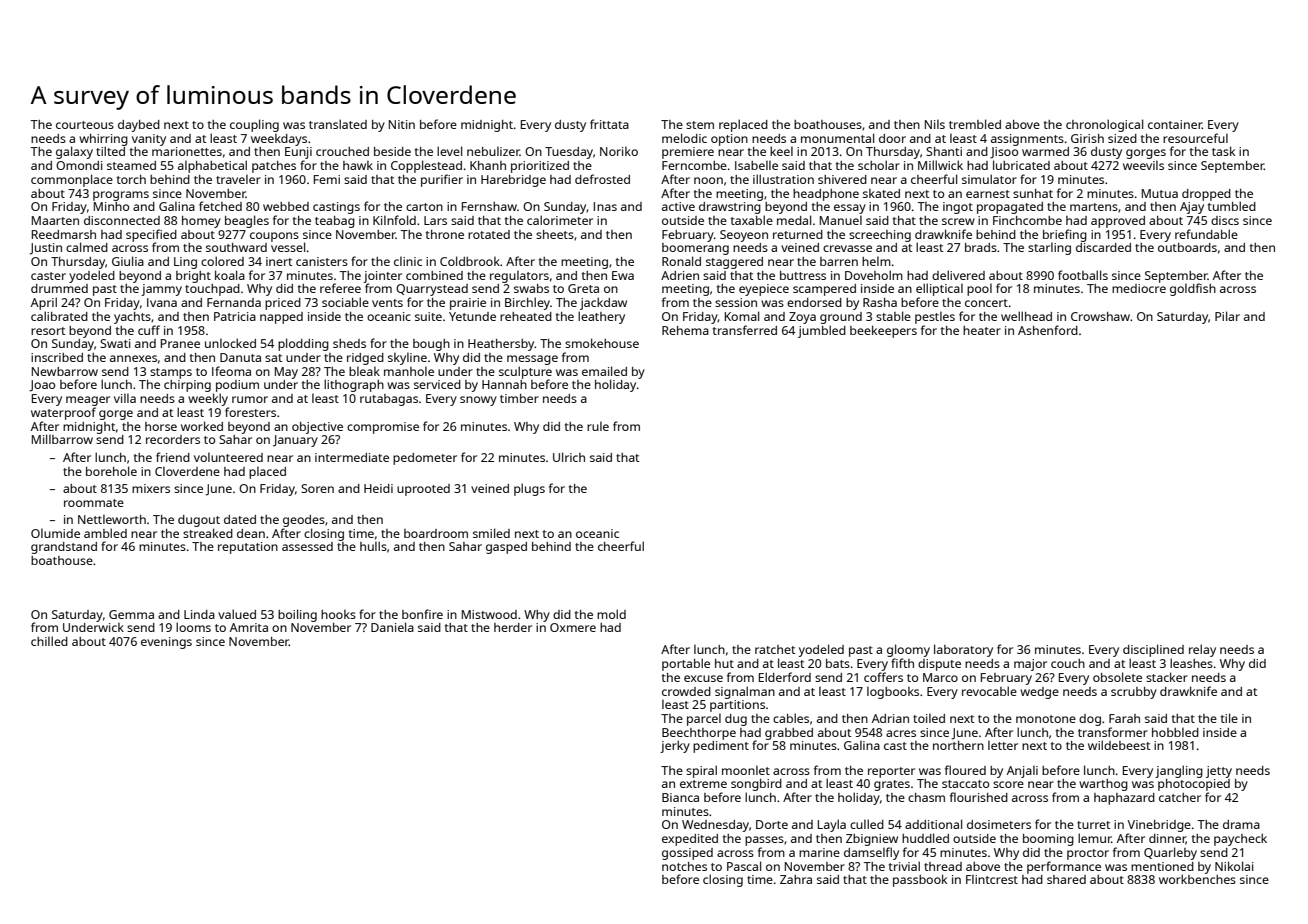 The width and height of the screenshot is (1308, 924). I want to click on Daniela, so click(392, 627).
